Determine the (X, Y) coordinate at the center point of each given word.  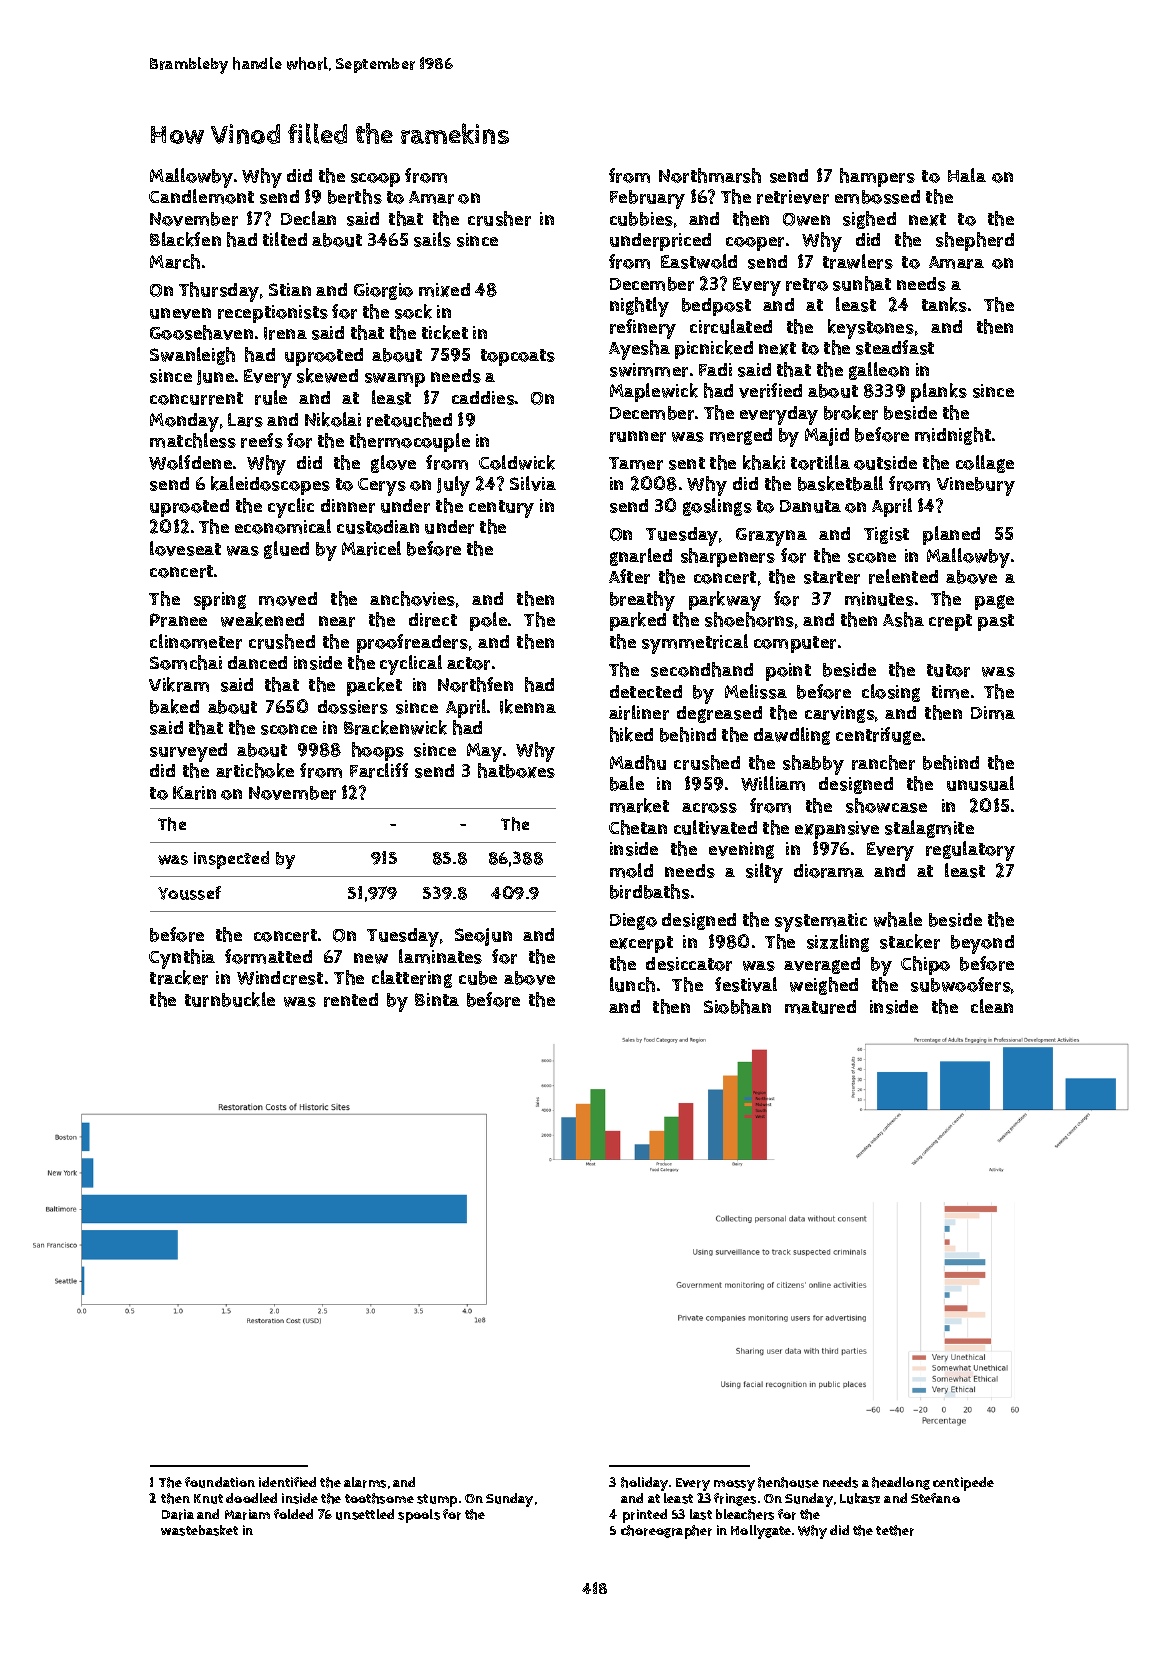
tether (895, 1530)
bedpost (716, 307)
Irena (285, 333)
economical (283, 526)
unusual (980, 783)
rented (351, 1000)
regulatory (970, 851)
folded (293, 1514)
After (629, 576)
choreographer (666, 1532)
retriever (793, 197)
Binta (437, 999)
